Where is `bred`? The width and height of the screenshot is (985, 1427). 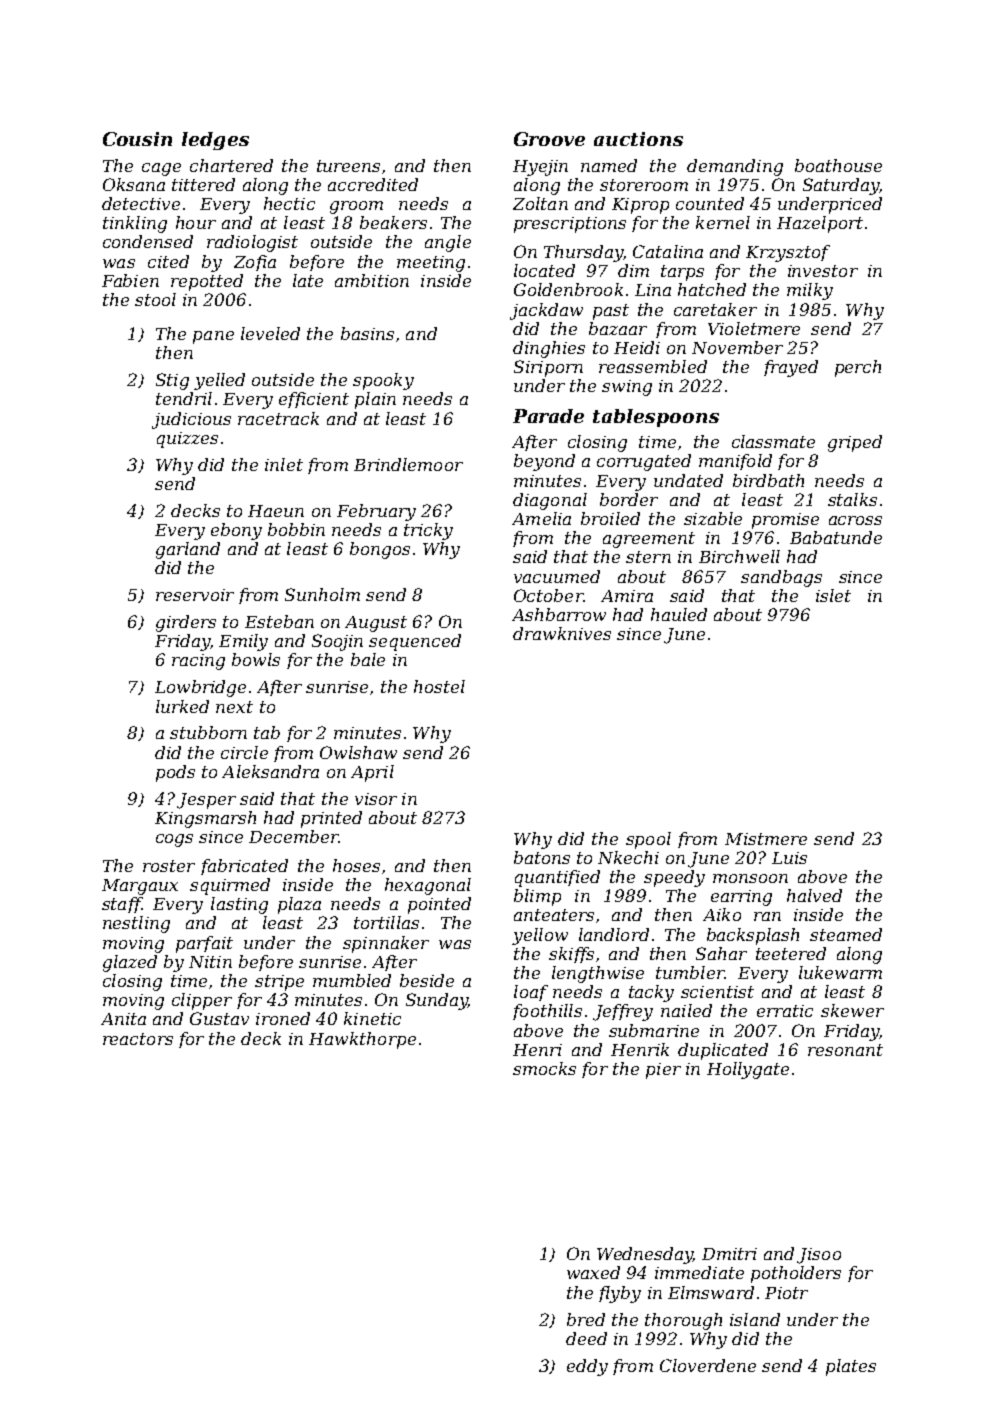 bred is located at coordinates (586, 1319).
